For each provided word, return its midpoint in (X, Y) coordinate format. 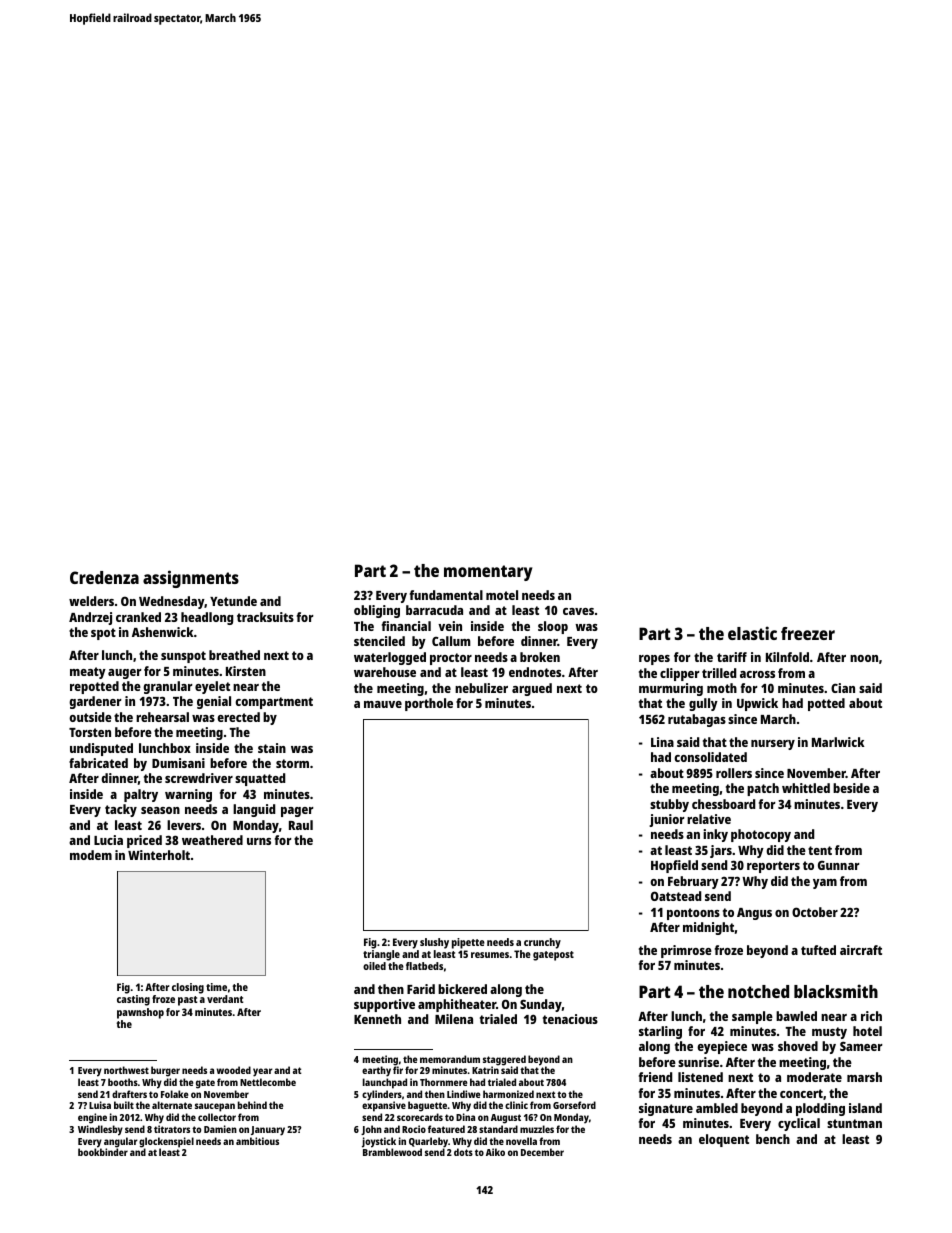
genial (214, 702)
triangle (381, 955)
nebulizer (481, 688)
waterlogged (390, 658)
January (268, 1131)
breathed (234, 655)
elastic (752, 633)
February (693, 882)
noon (864, 658)
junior (667, 820)
